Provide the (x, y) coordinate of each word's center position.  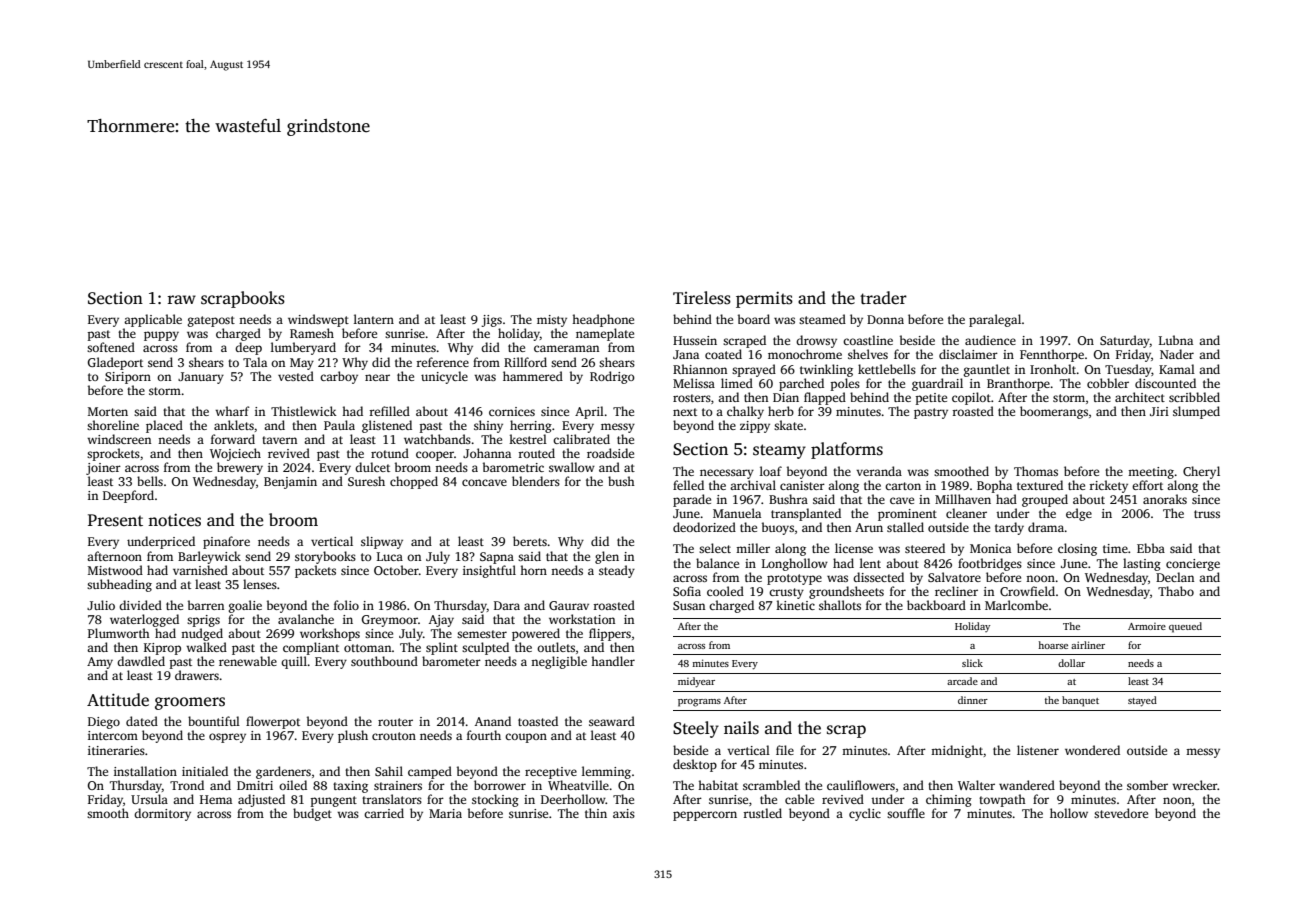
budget (312, 814)
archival (753, 485)
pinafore (226, 542)
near (377, 377)
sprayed (754, 370)
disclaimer (968, 354)
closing (1077, 549)
